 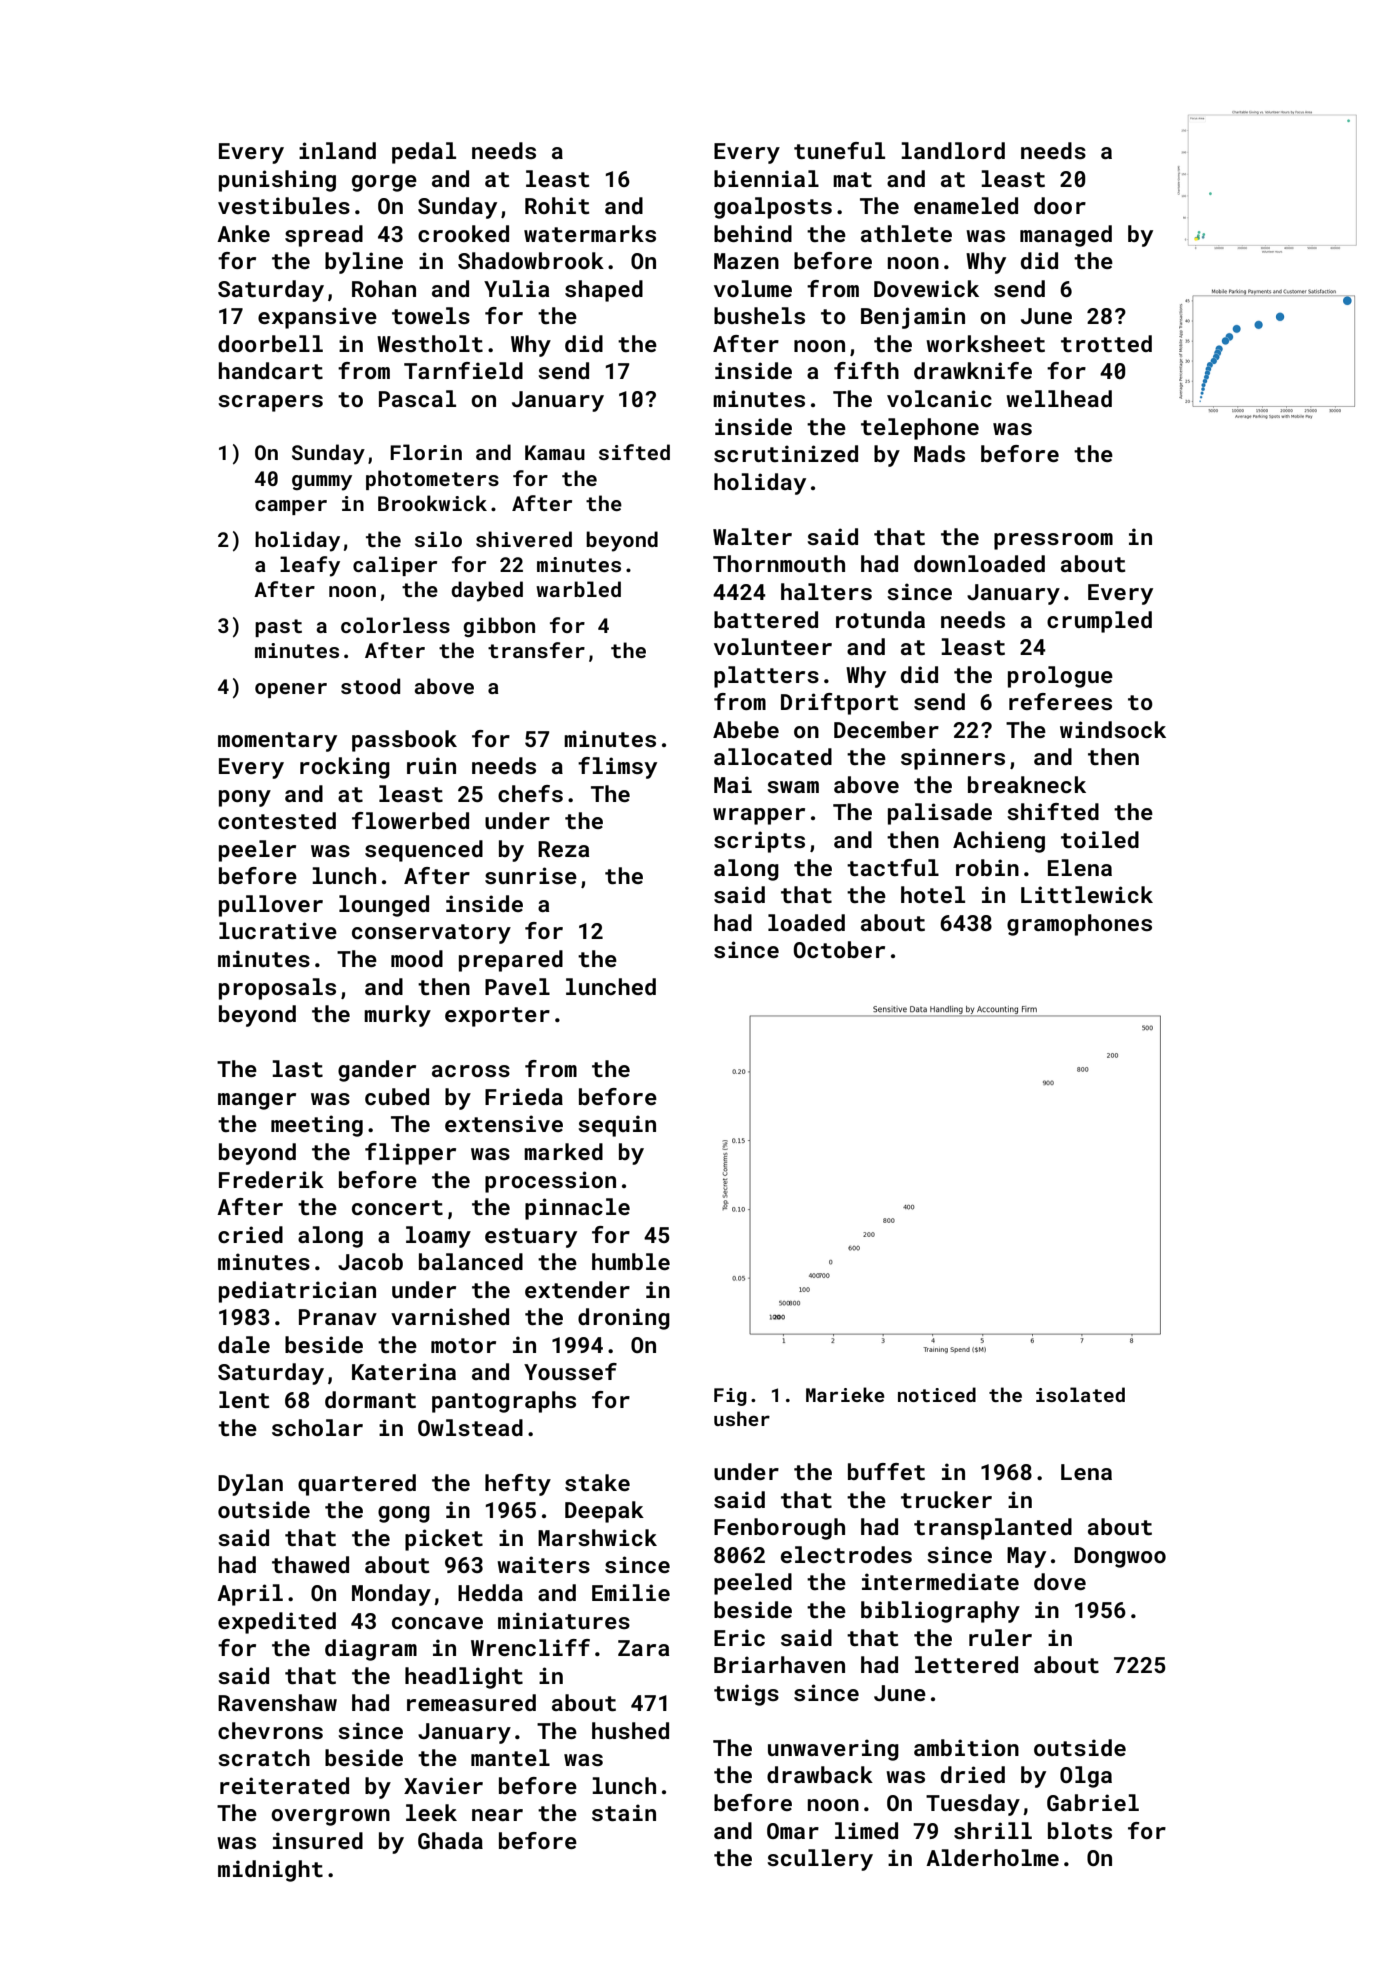 I want to click on Deepak, so click(x=604, y=1512).
